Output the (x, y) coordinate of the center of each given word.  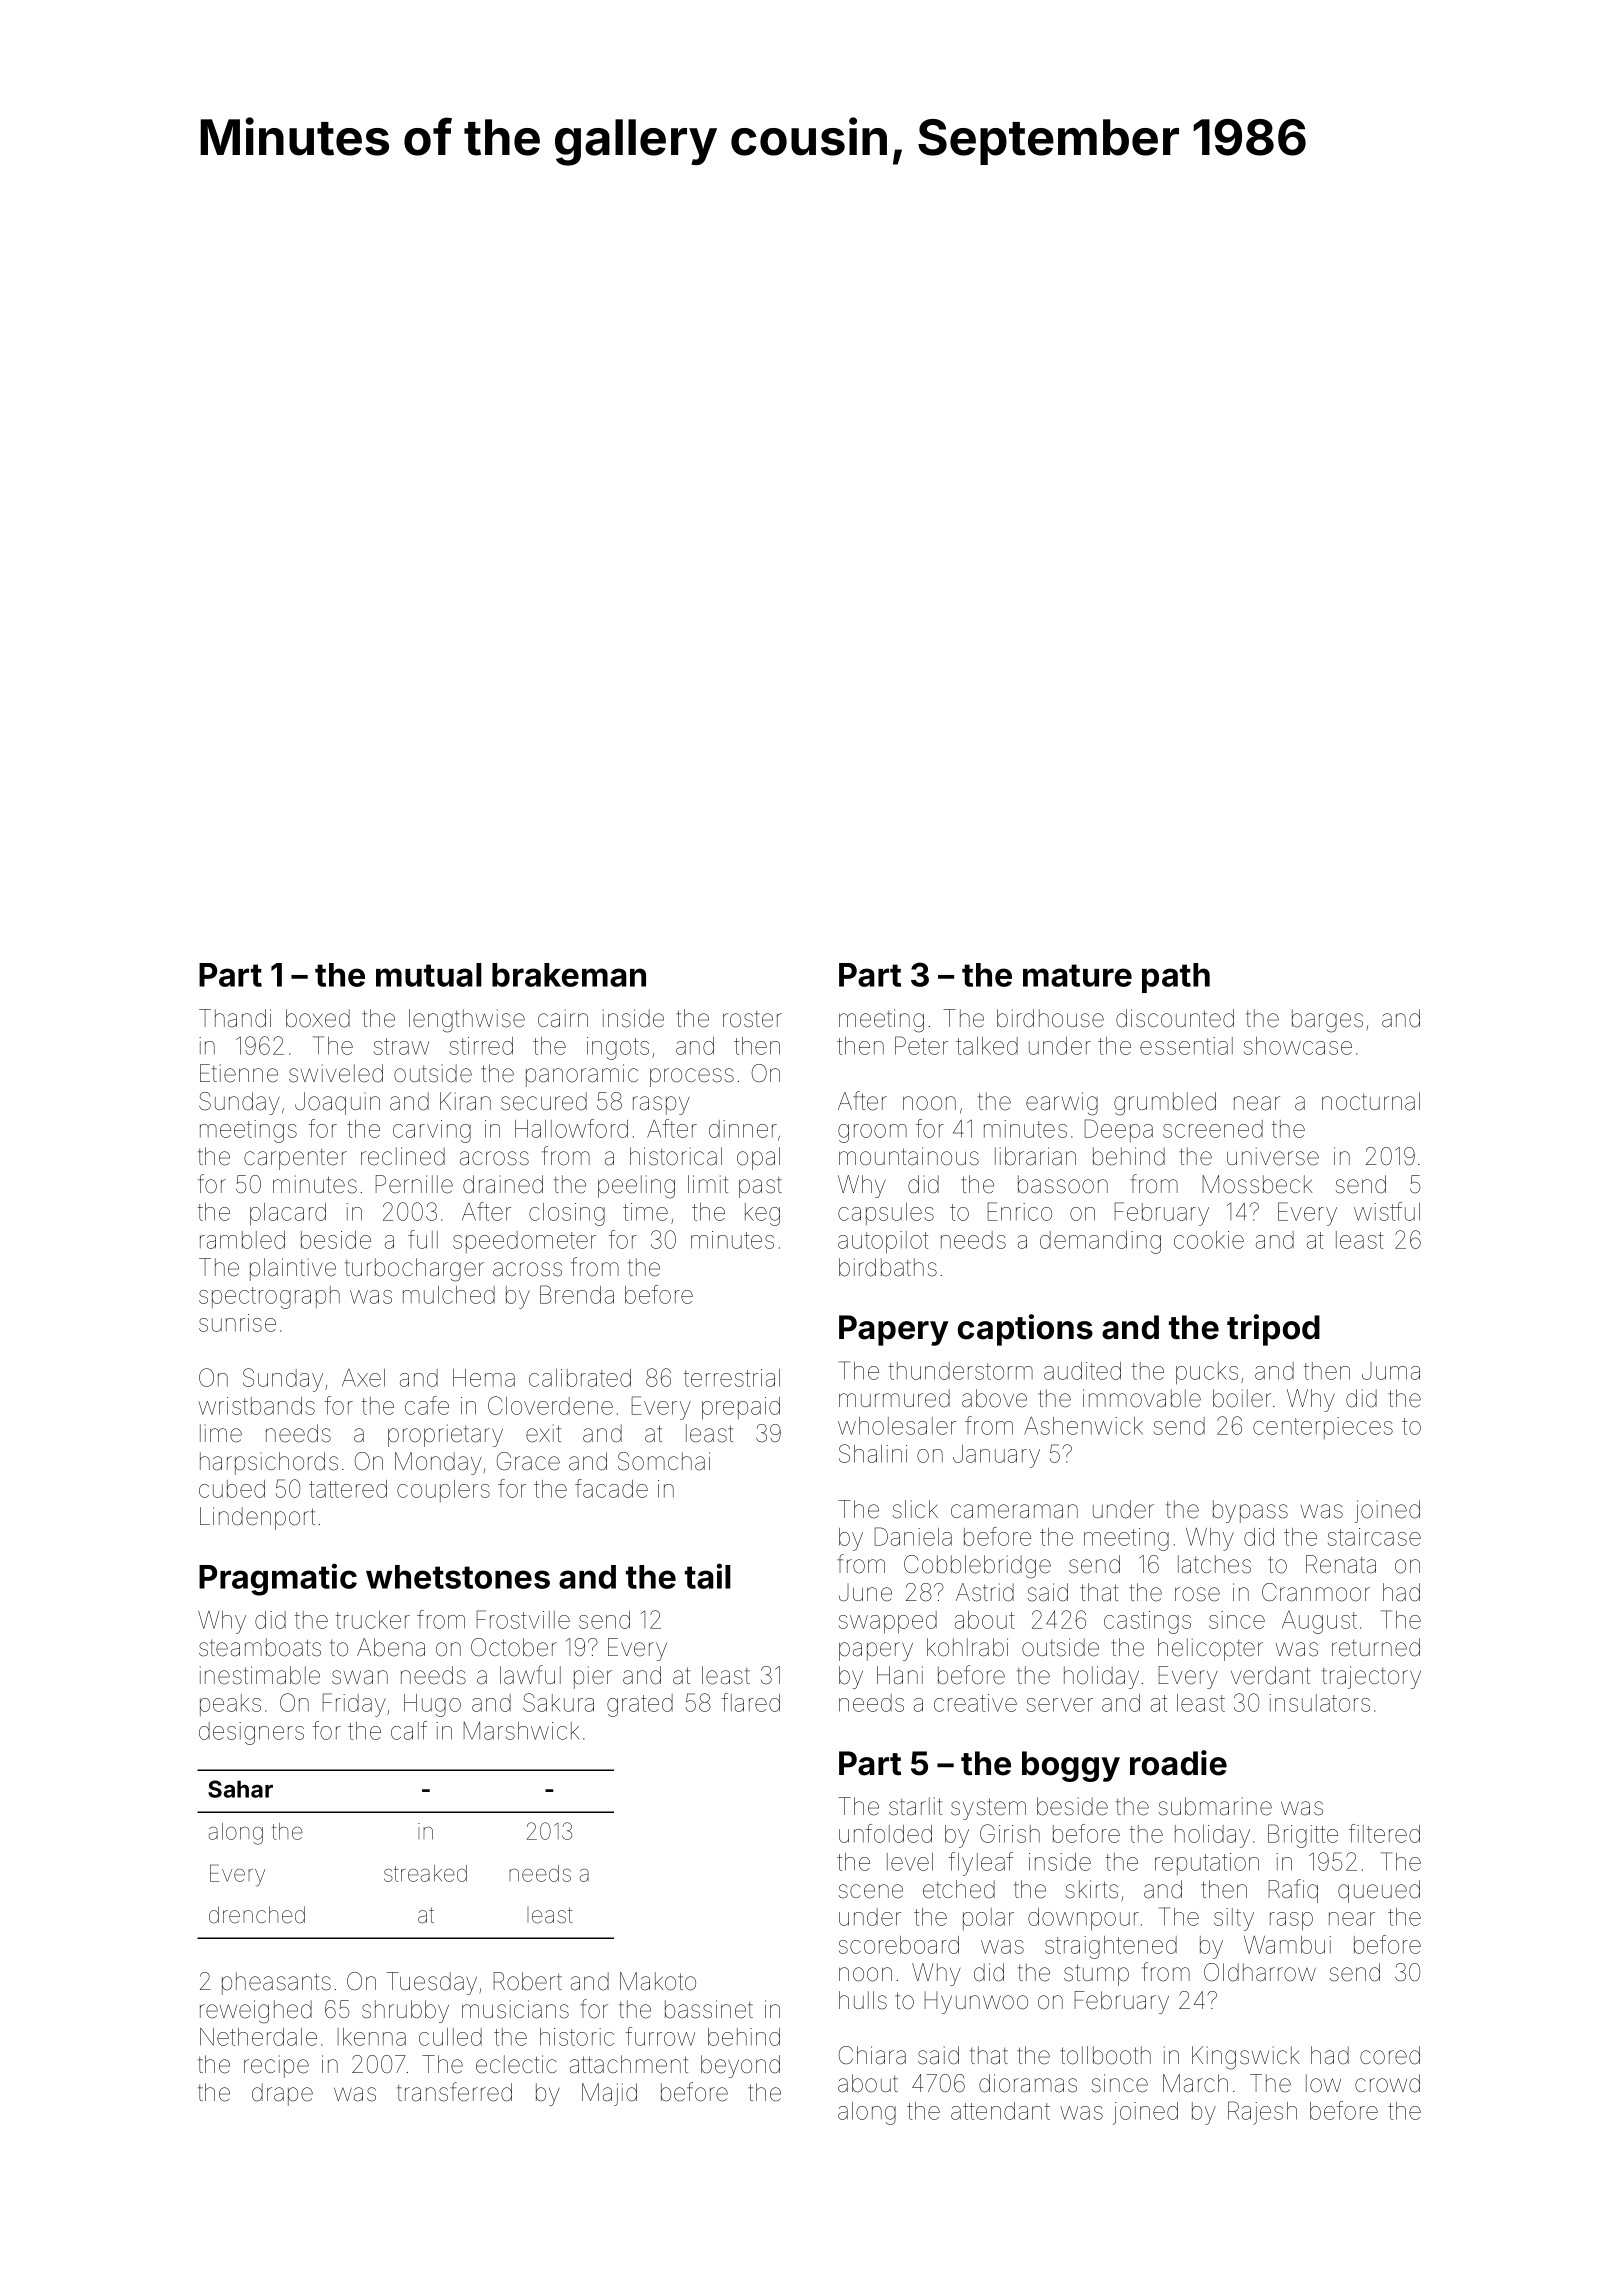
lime (221, 1433)
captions (1025, 1330)
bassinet (709, 2009)
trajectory (1371, 1677)
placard (288, 1214)
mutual (429, 975)
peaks (230, 1705)
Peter (921, 1045)
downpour (1083, 1919)
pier (593, 1677)
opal (758, 1158)
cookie (1209, 1240)
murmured (894, 1398)
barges (1327, 1021)
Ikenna (372, 2037)
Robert (528, 1981)
